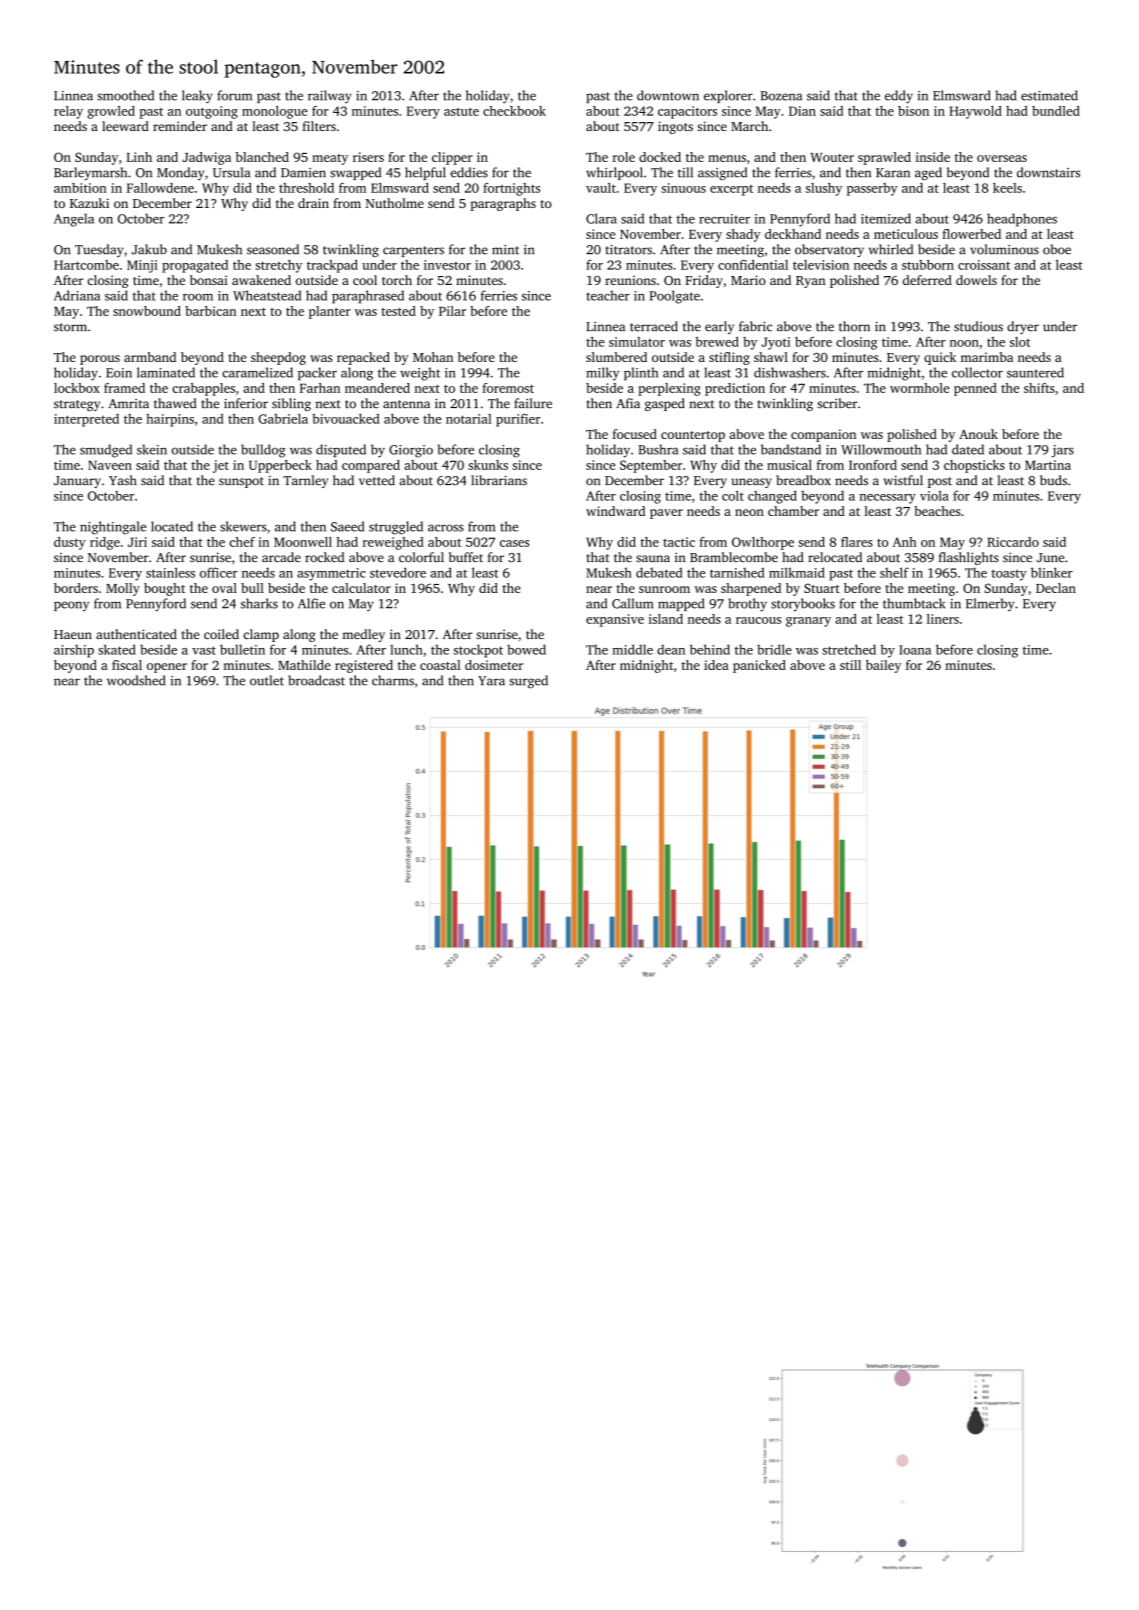 The width and height of the image is (1139, 1610). Describe the element at coordinates (1020, 342) in the image. I see `slot` at that location.
